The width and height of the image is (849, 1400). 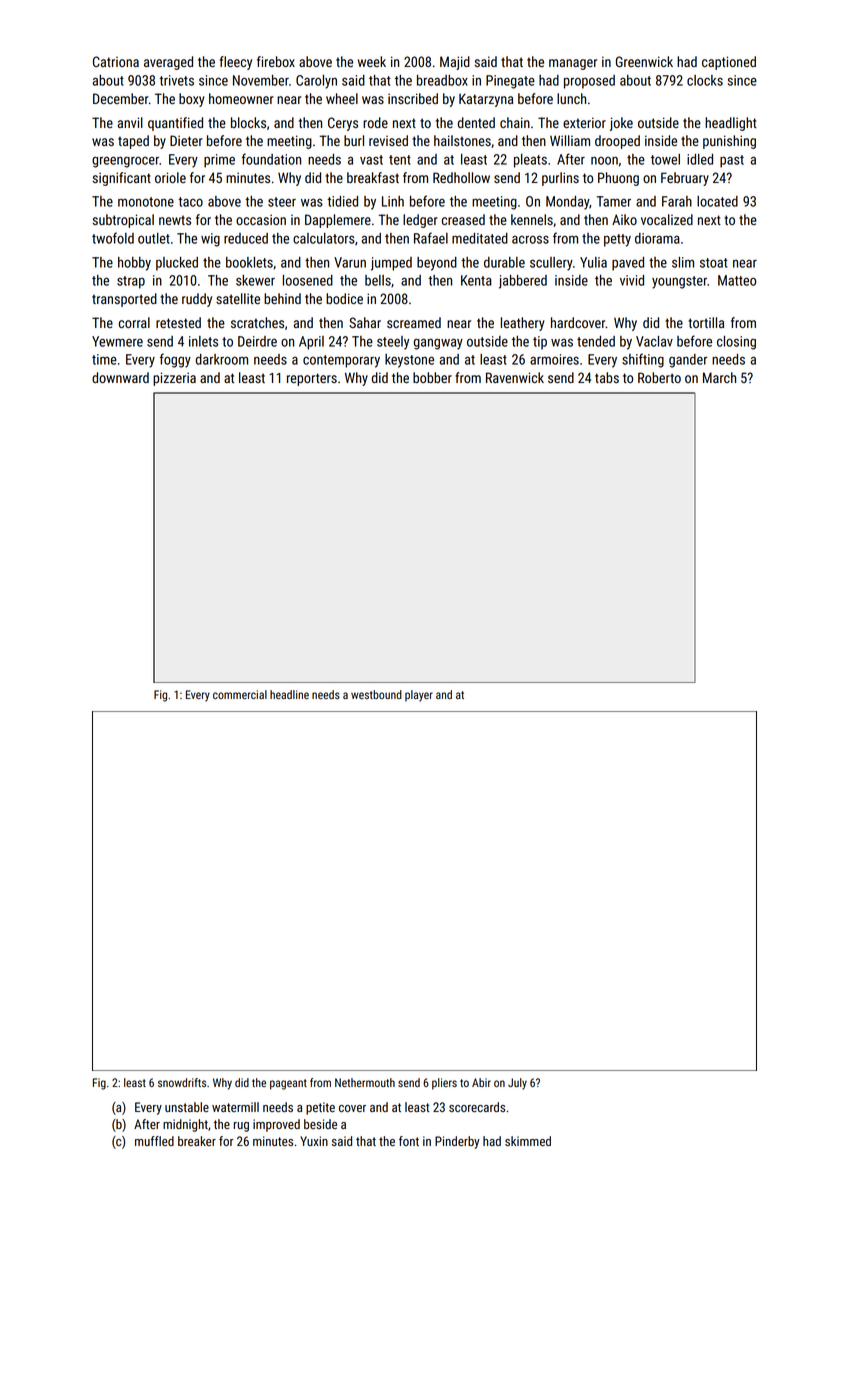 What do you see at coordinates (732, 161) in the image?
I see `past` at bounding box center [732, 161].
